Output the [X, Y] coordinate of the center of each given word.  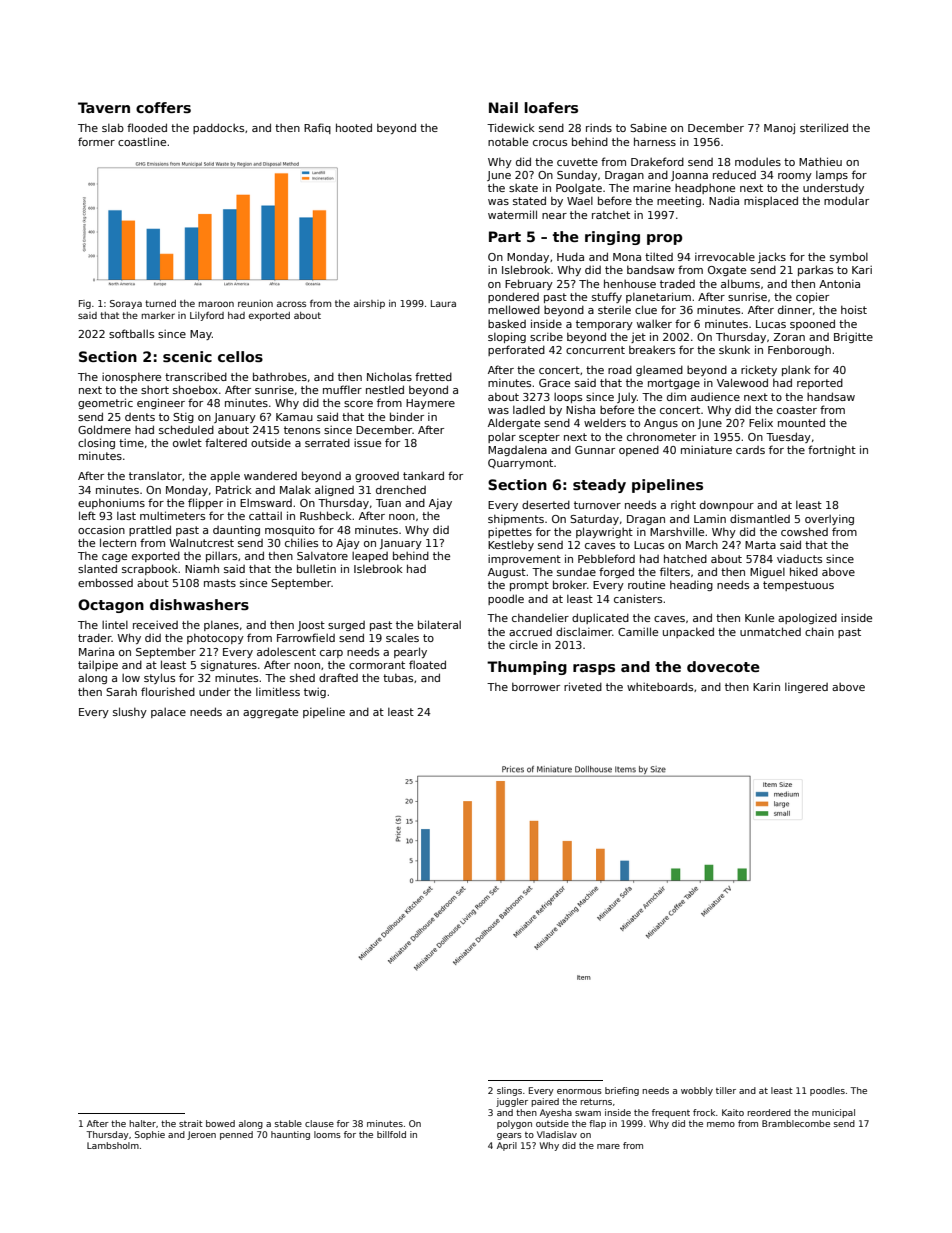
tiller [726, 1090]
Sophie [150, 1135]
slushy [130, 712]
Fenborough [799, 350]
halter [142, 1123]
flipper [205, 503]
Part [505, 236]
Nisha [580, 409]
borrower [536, 686]
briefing [622, 1091]
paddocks [218, 128]
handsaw [831, 396]
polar [502, 438]
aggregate [270, 713]
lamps [832, 176]
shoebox [195, 389]
